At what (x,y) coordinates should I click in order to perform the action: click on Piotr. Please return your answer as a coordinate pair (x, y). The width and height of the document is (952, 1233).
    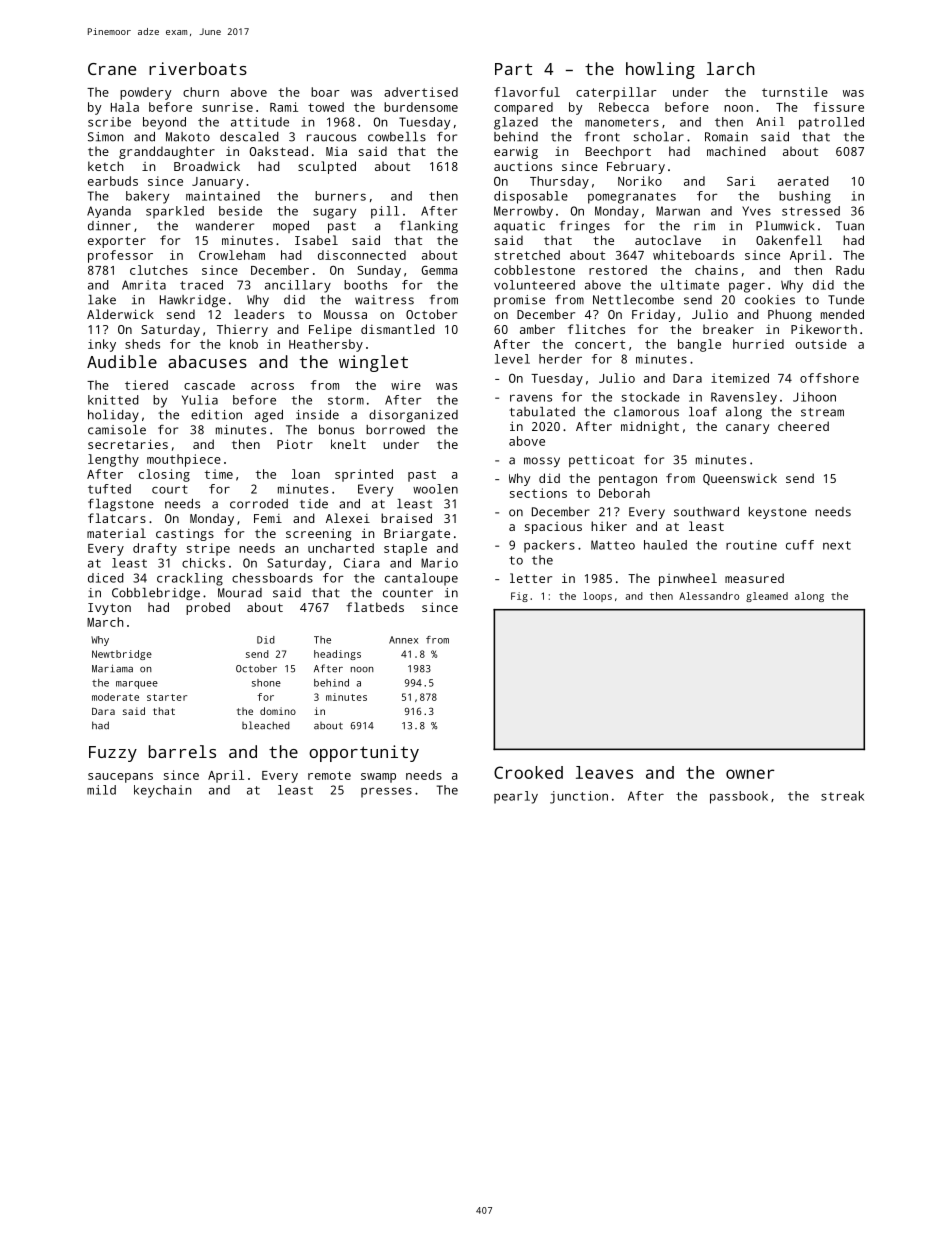
    Looking at the image, I should click on (295, 444).
